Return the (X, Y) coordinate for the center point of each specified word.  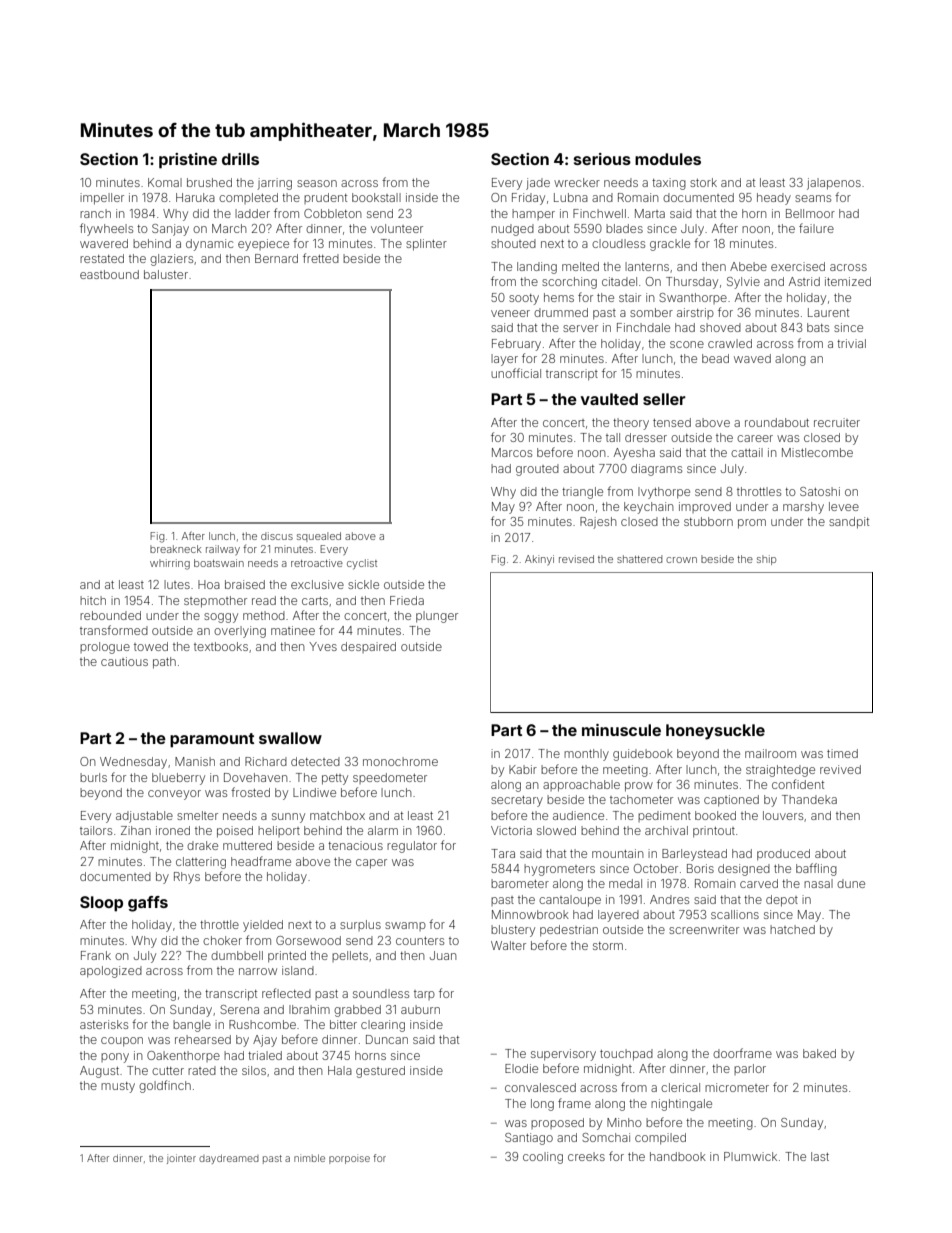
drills (240, 159)
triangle (582, 493)
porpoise (349, 1159)
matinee (293, 630)
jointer (181, 1159)
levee (844, 506)
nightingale (681, 1105)
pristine (188, 161)
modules (668, 159)
